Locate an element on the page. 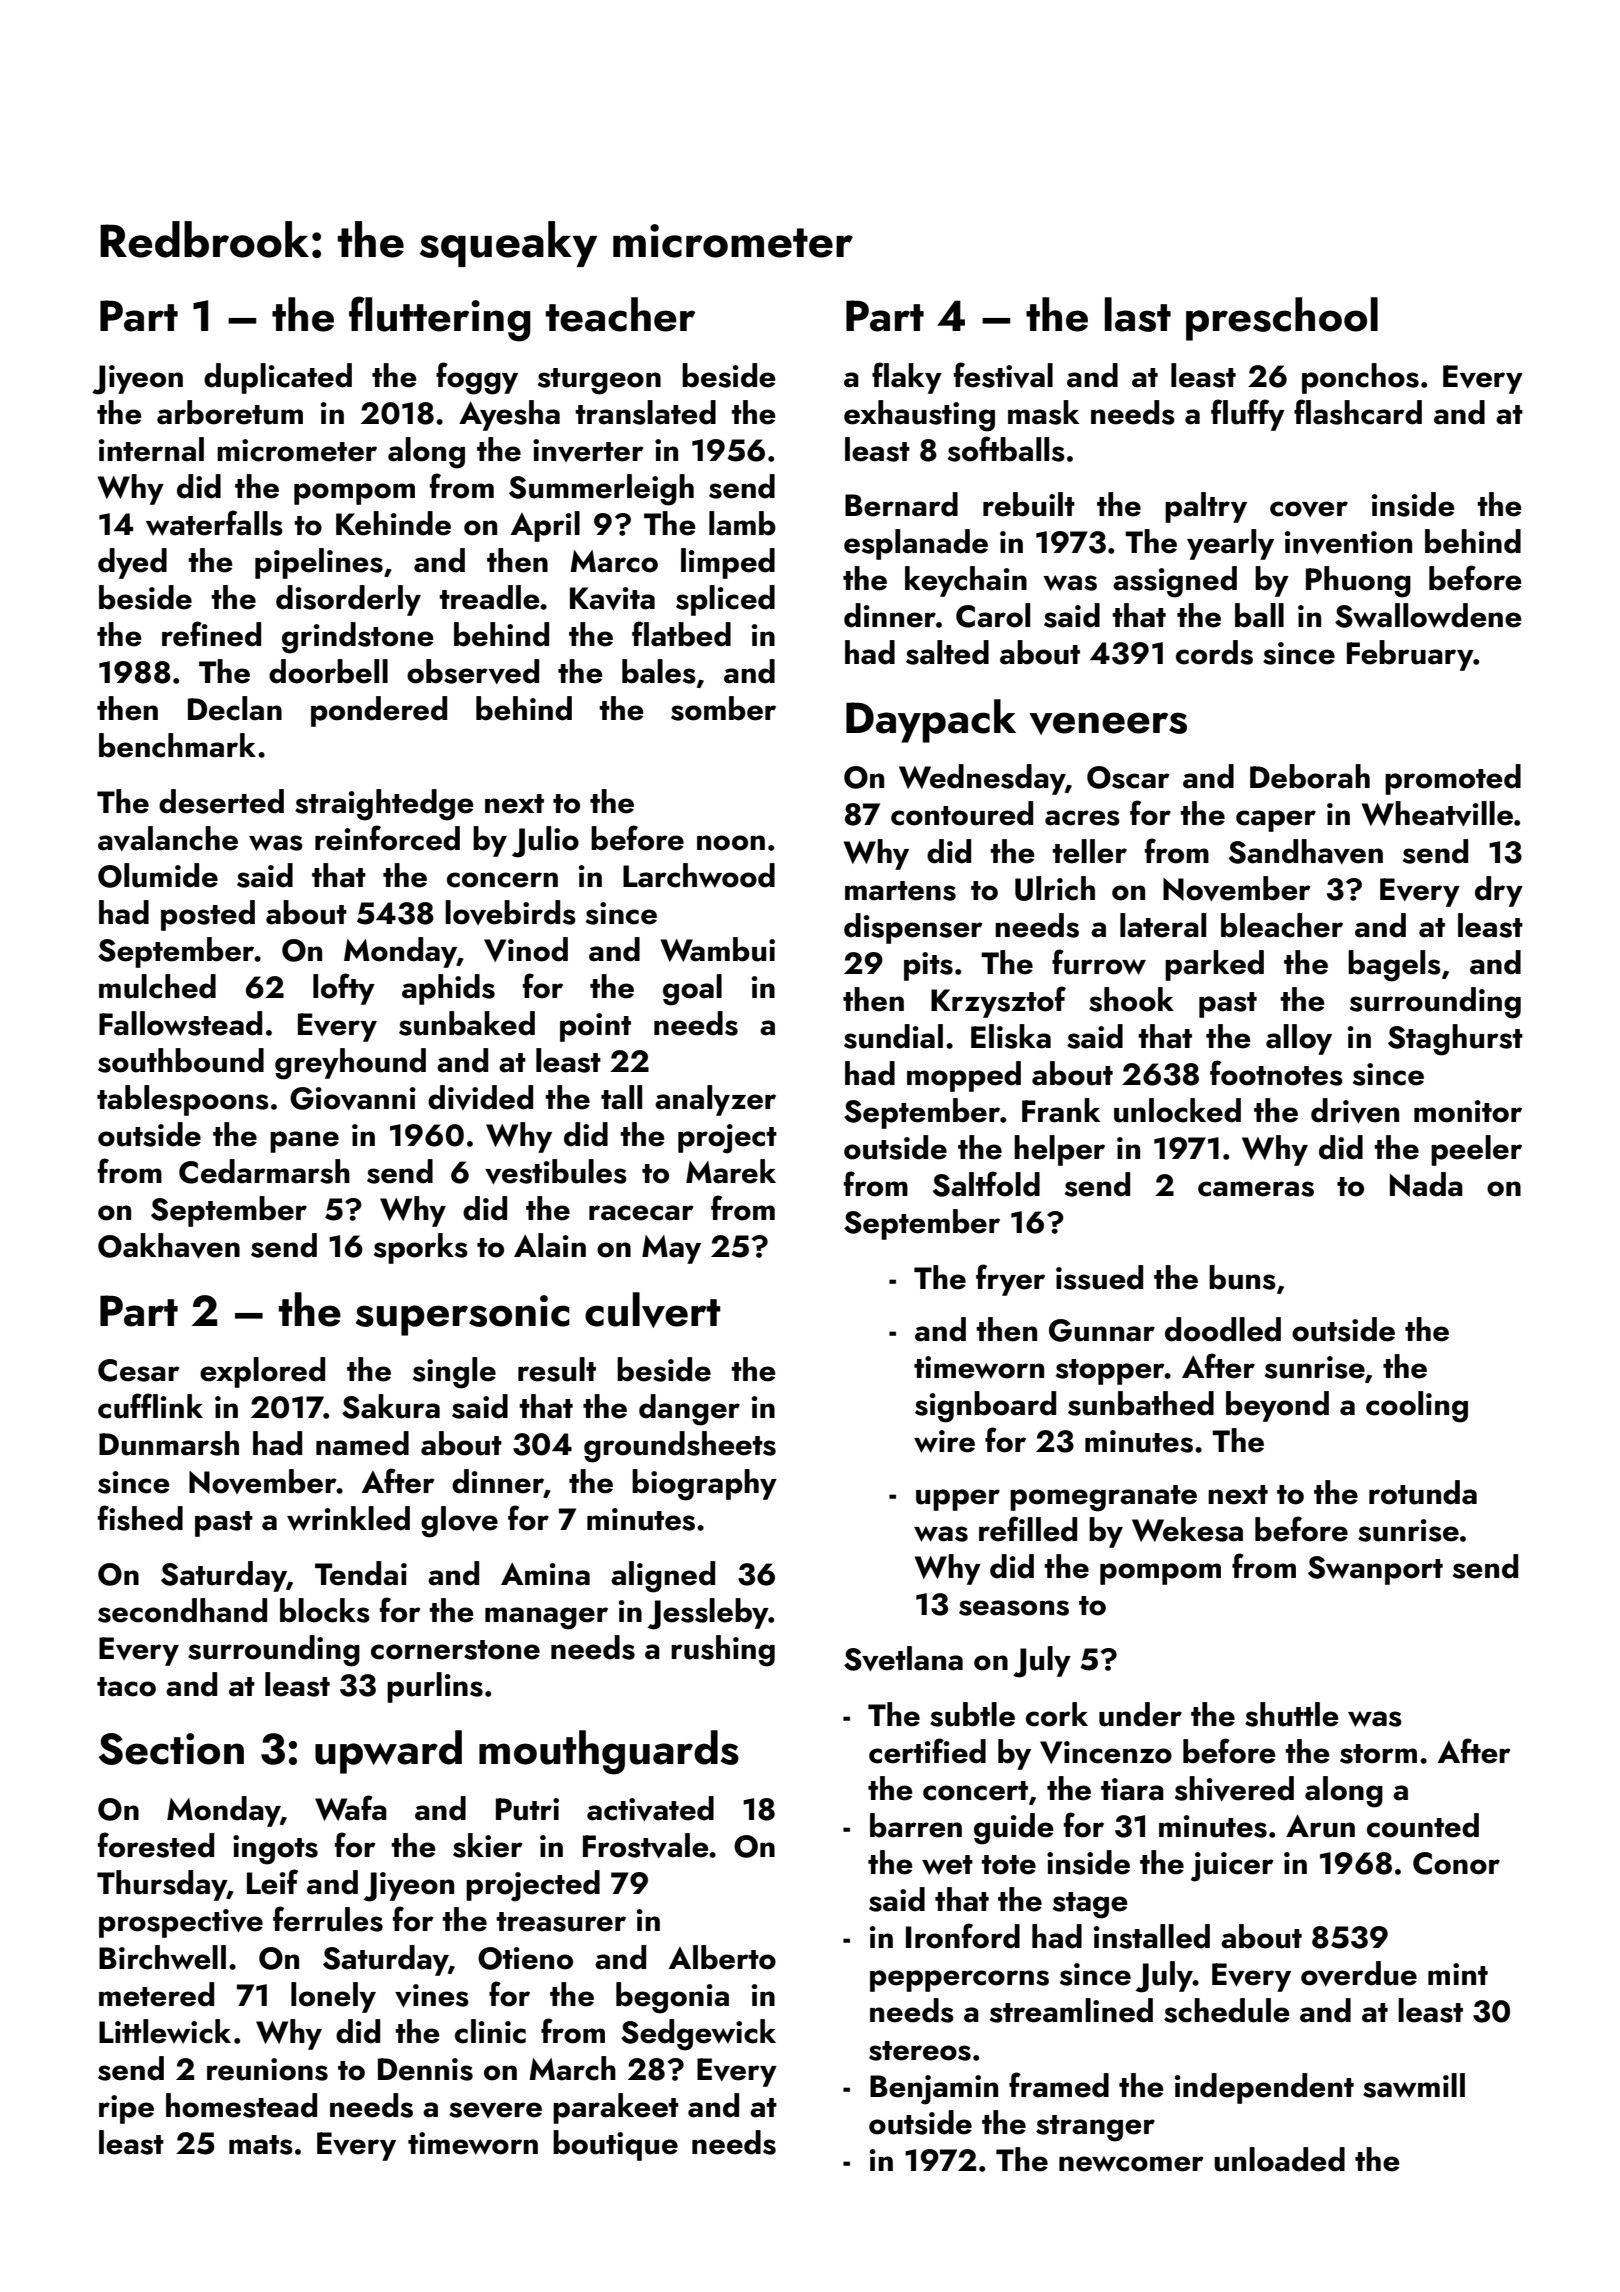 The width and height of the document is (1620, 2292). fluttering is located at coordinates (440, 319).
